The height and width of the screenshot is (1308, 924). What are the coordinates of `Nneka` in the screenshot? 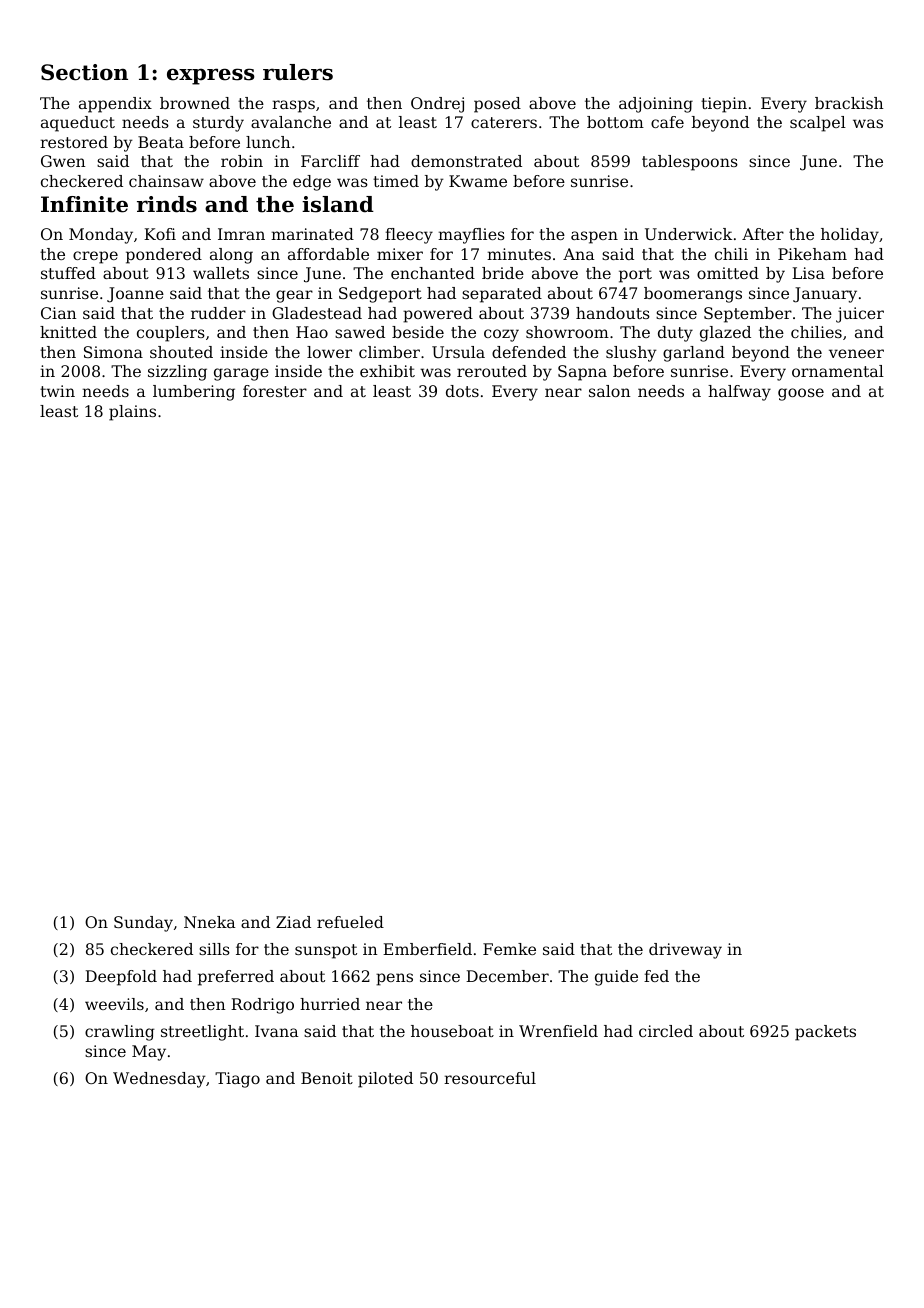 It's located at (209, 922).
